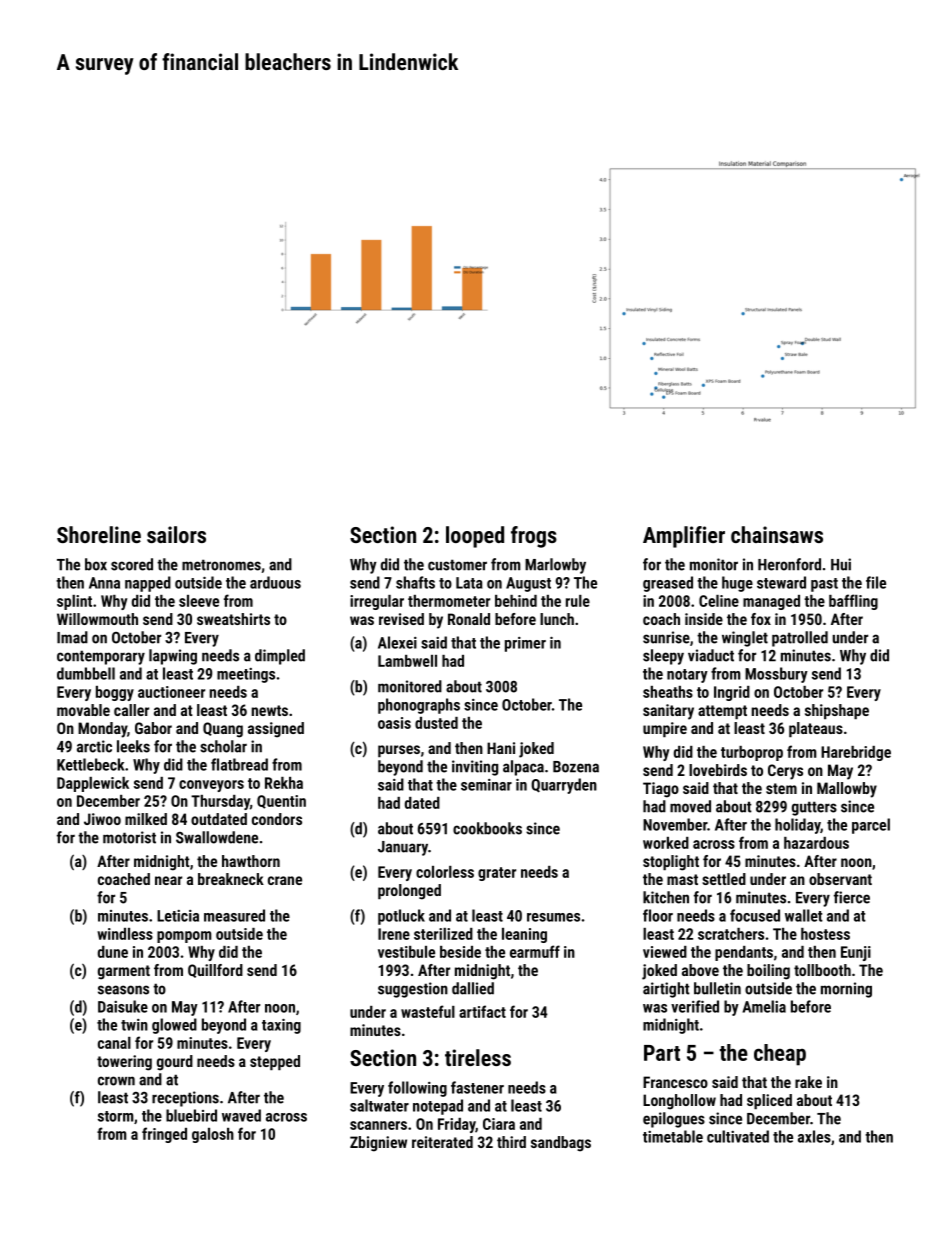 The image size is (952, 1233). What do you see at coordinates (684, 537) in the screenshot?
I see `Amplifier` at bounding box center [684, 537].
